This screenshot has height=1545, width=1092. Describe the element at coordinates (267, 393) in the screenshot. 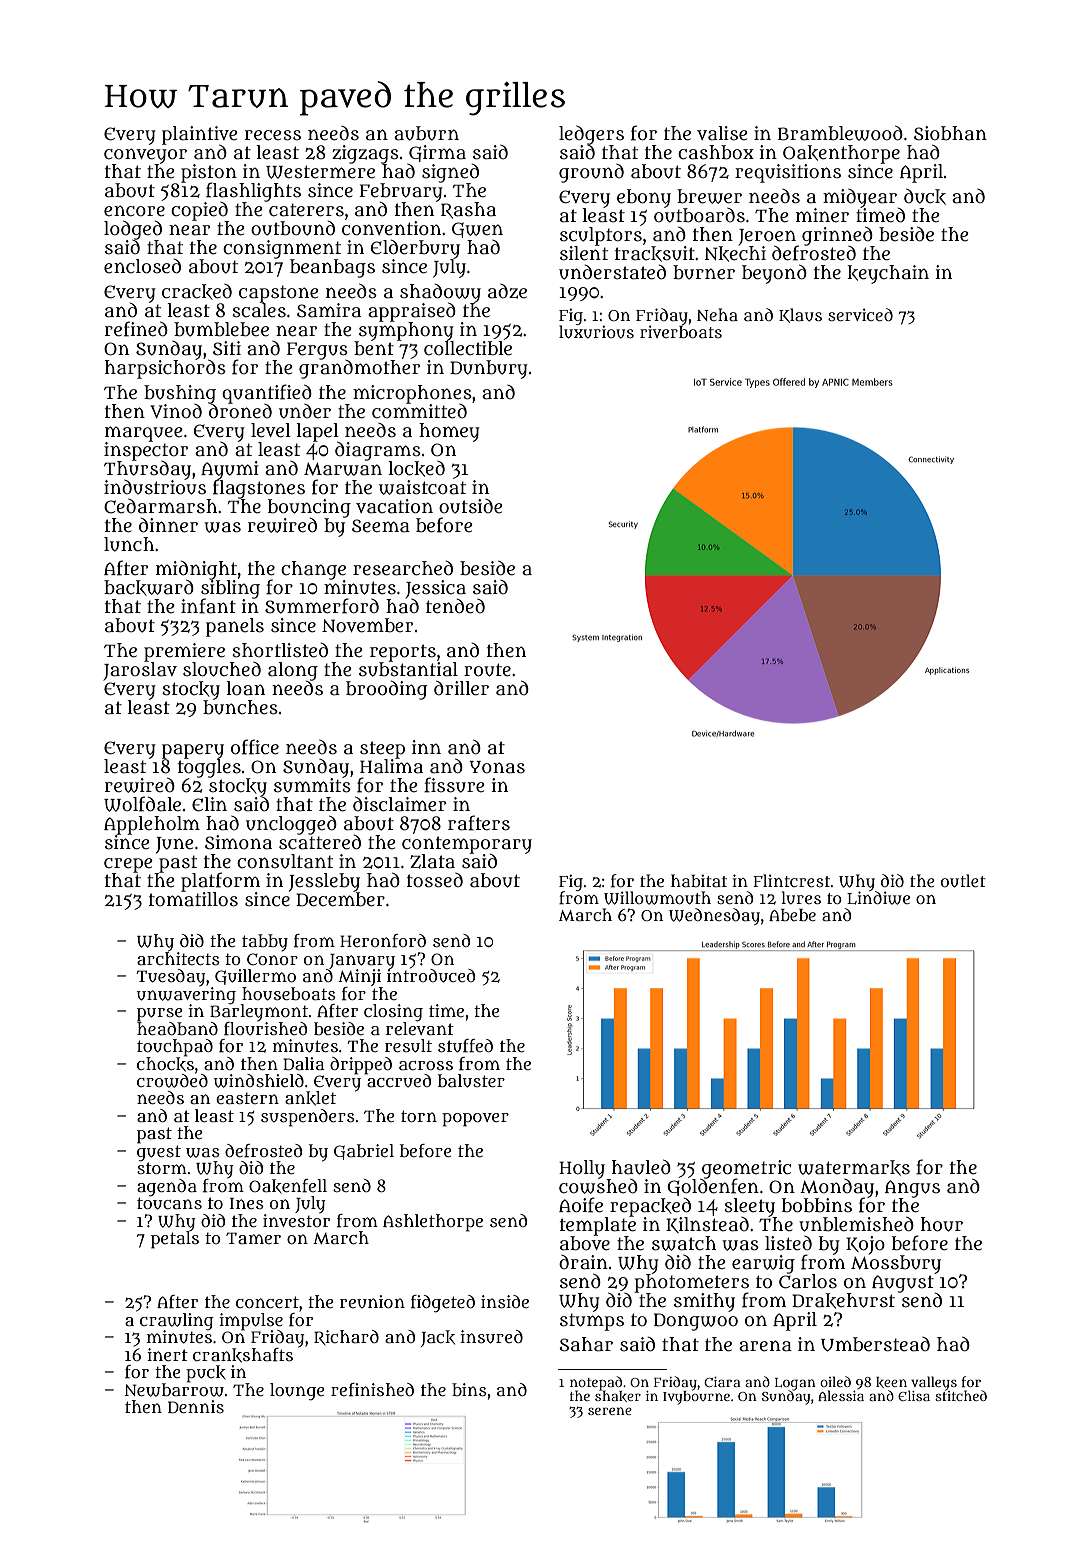

I see `quantified` at that location.
